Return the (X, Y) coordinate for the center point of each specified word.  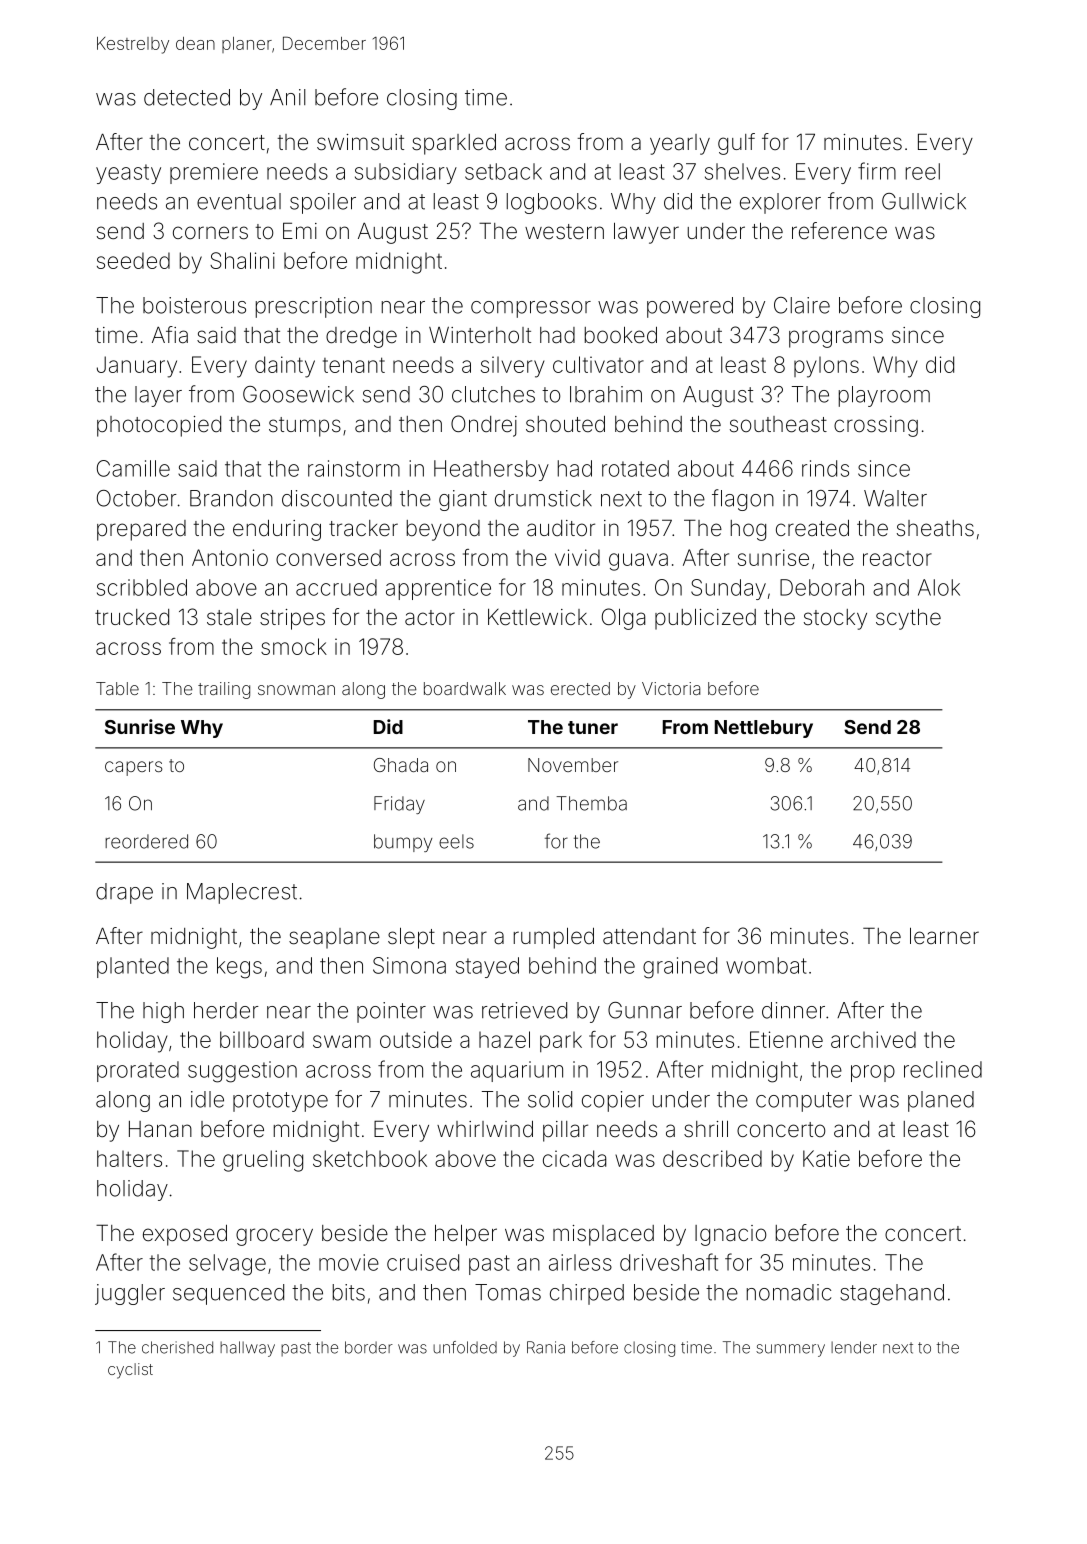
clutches (493, 394)
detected (187, 97)
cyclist (130, 1371)
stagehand (892, 1294)
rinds (825, 468)
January (137, 367)
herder (226, 1010)
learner (944, 936)
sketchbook (370, 1158)
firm (877, 171)
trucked (132, 617)
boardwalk (465, 688)
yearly (680, 144)
